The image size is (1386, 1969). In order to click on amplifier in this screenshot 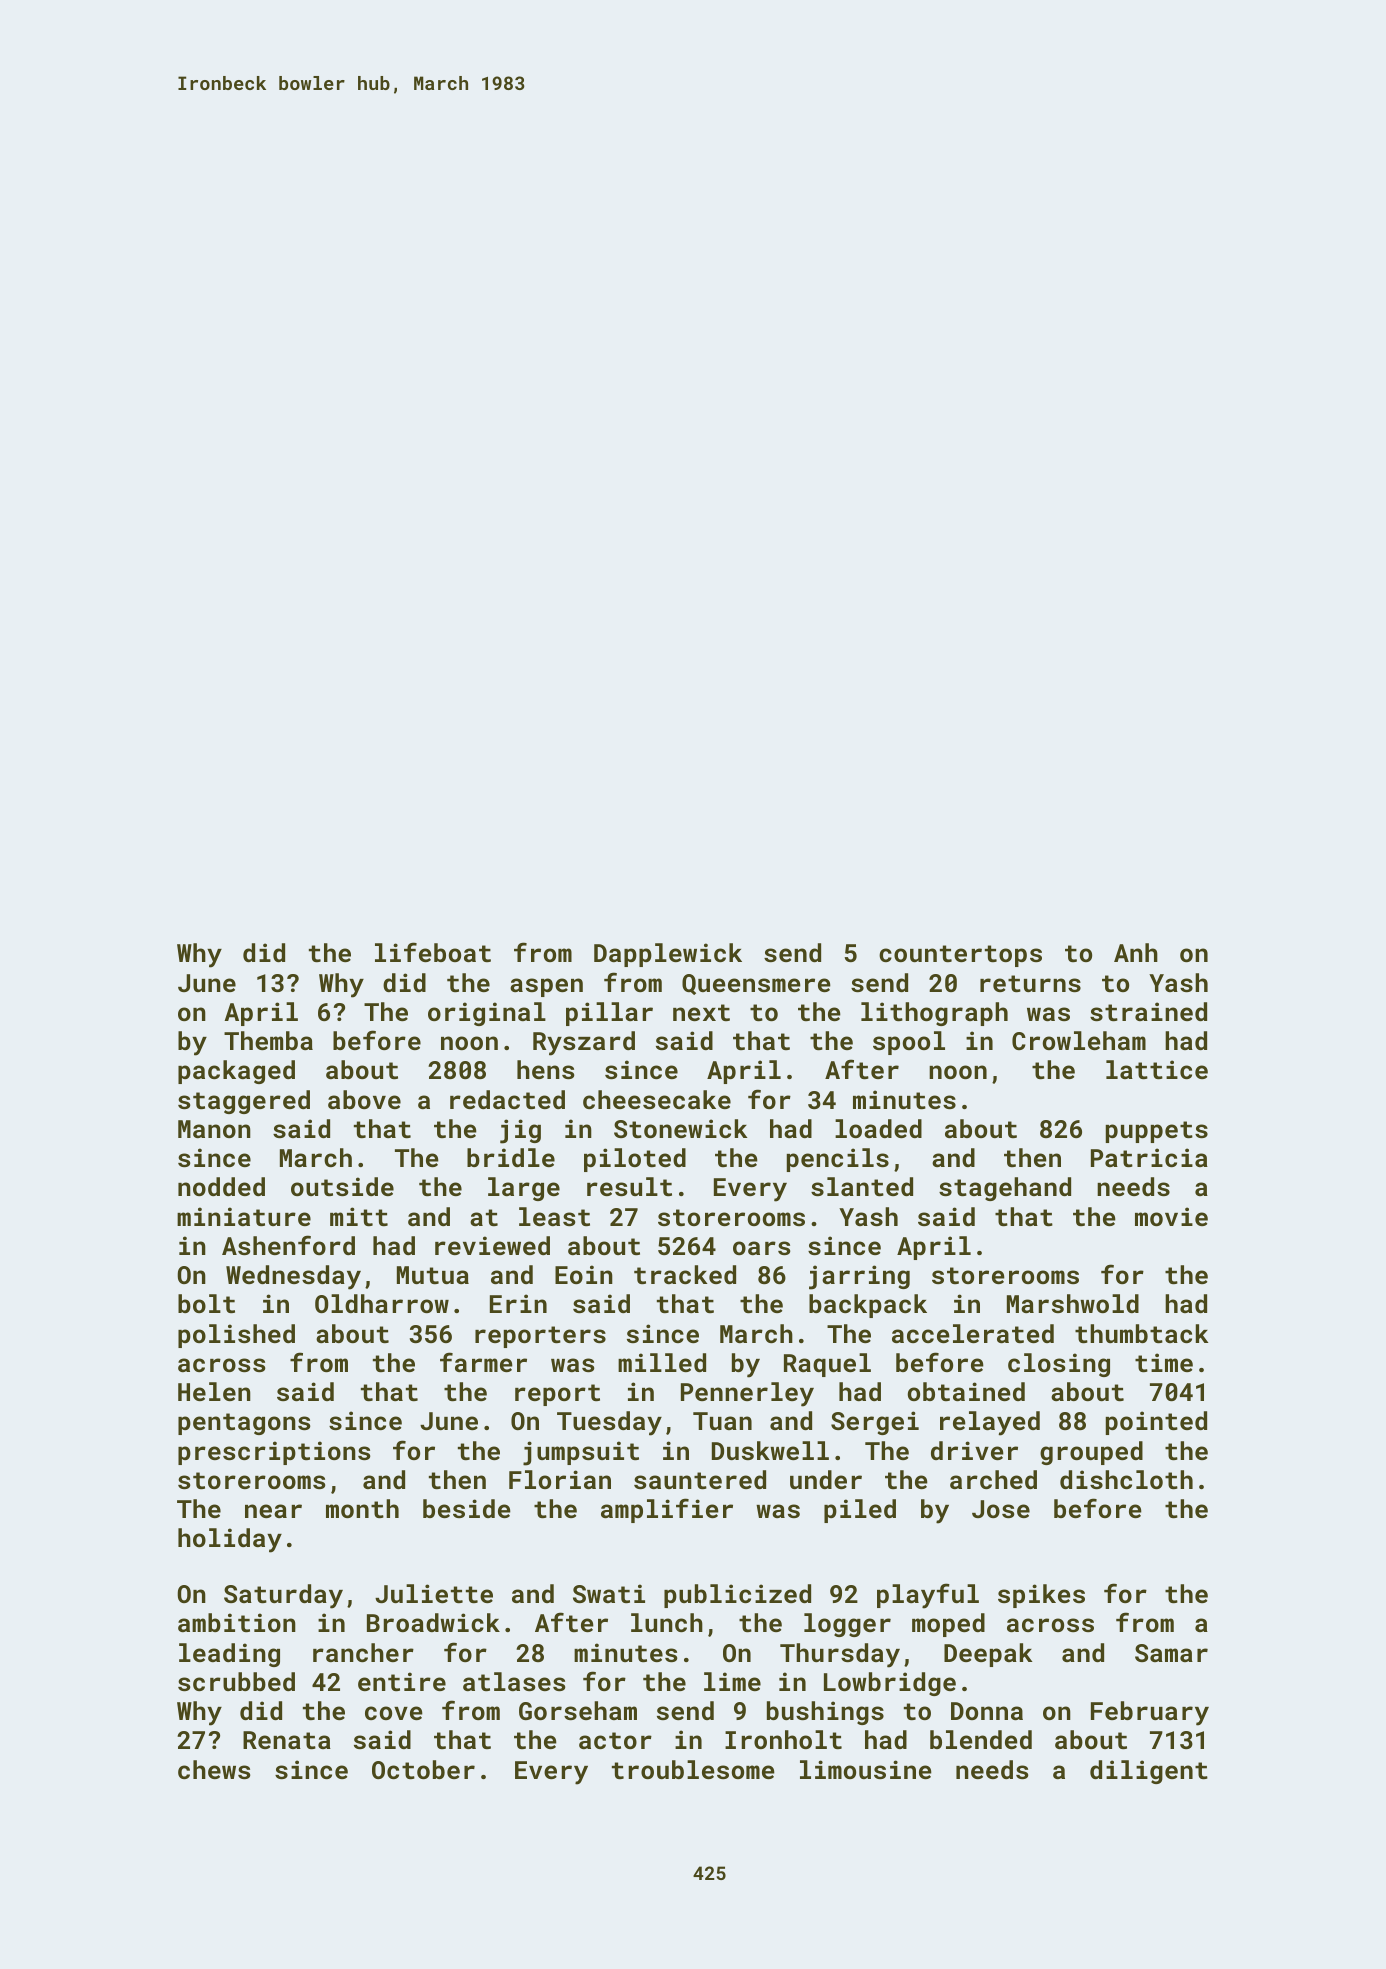, I will do `click(667, 1510)`.
